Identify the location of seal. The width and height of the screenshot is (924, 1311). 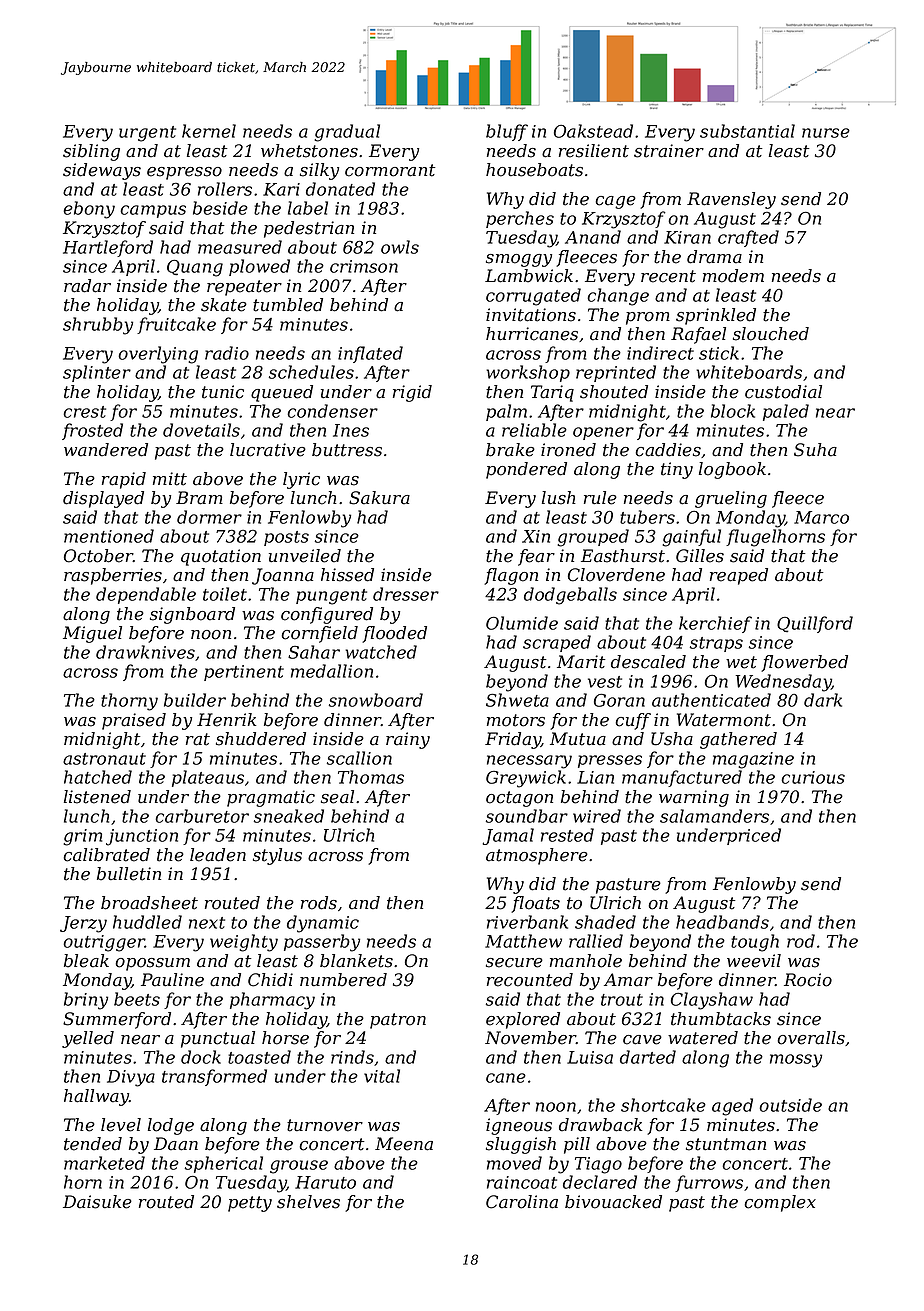
(337, 797).
